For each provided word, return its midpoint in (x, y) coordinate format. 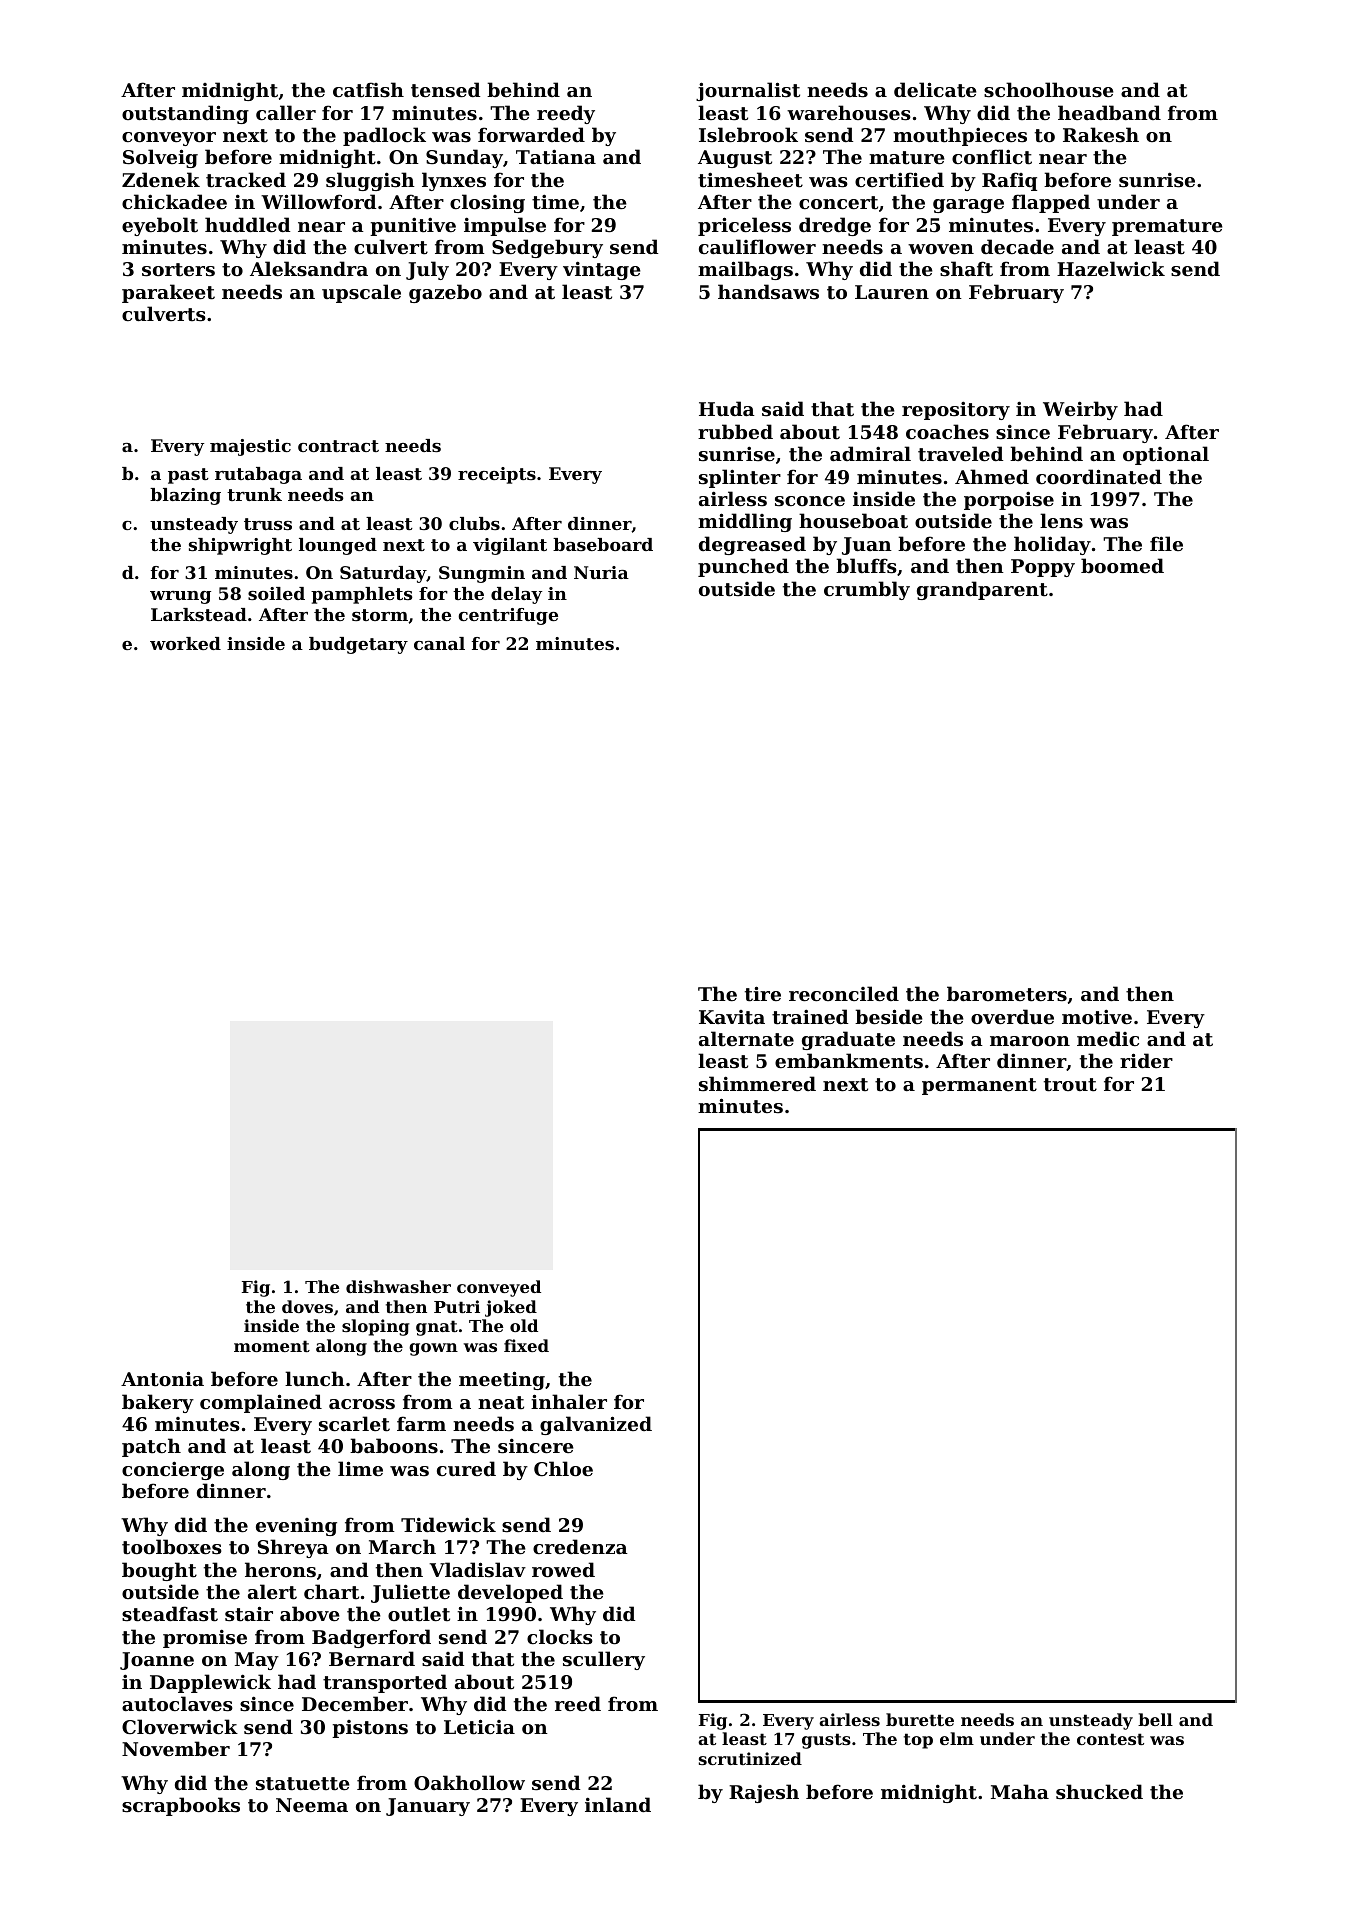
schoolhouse (1049, 89)
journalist (748, 91)
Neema (312, 1805)
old (524, 1325)
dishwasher (398, 1286)
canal (439, 643)
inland (618, 1804)
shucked (1099, 1792)
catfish (368, 89)
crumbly (867, 590)
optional (1166, 455)
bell (1155, 1719)
